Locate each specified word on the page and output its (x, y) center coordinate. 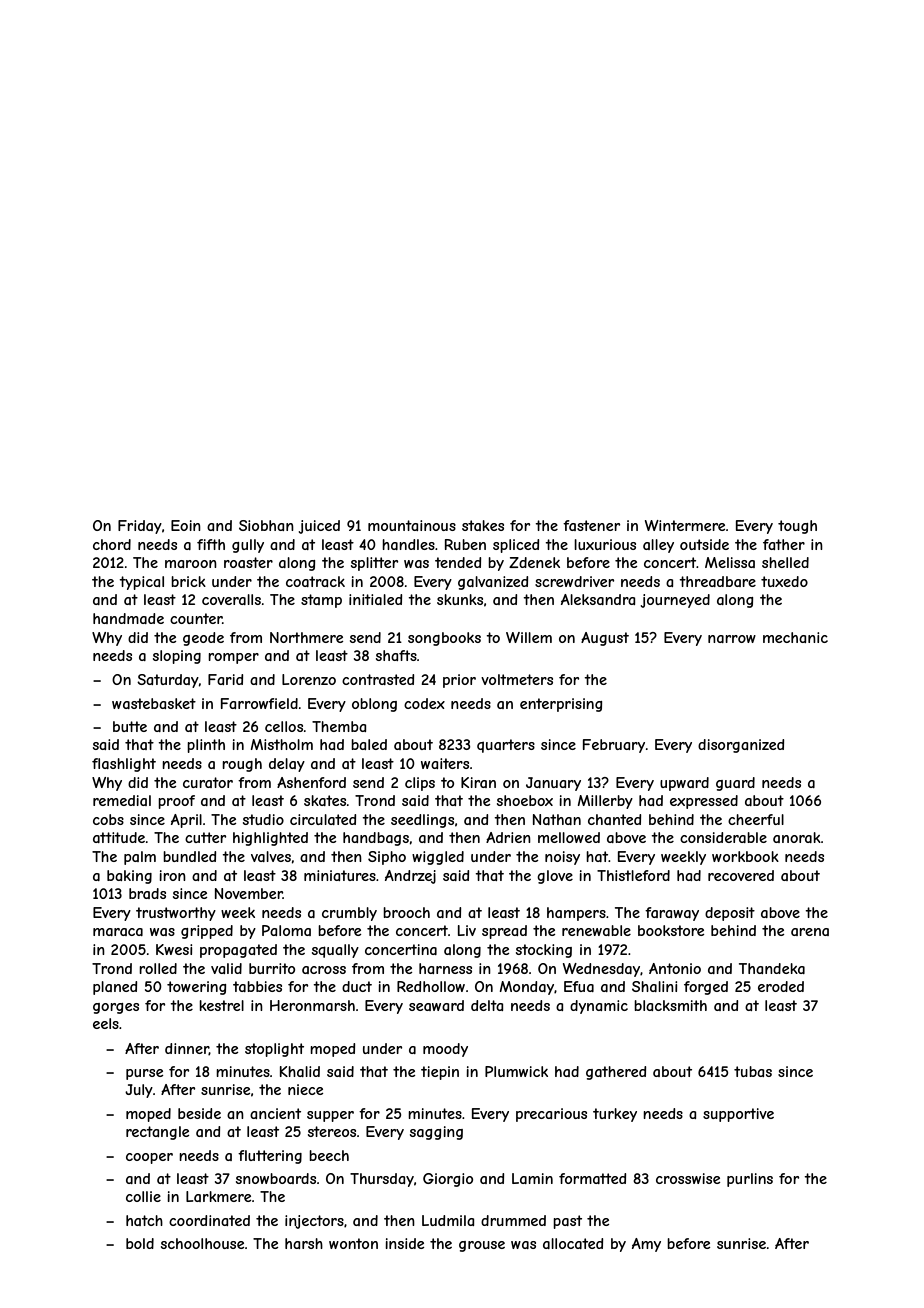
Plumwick (516, 1071)
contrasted (378, 679)
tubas (753, 1071)
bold (140, 1243)
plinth (206, 746)
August (605, 639)
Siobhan (266, 525)
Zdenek (534, 562)
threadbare (717, 581)
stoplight (274, 1050)
